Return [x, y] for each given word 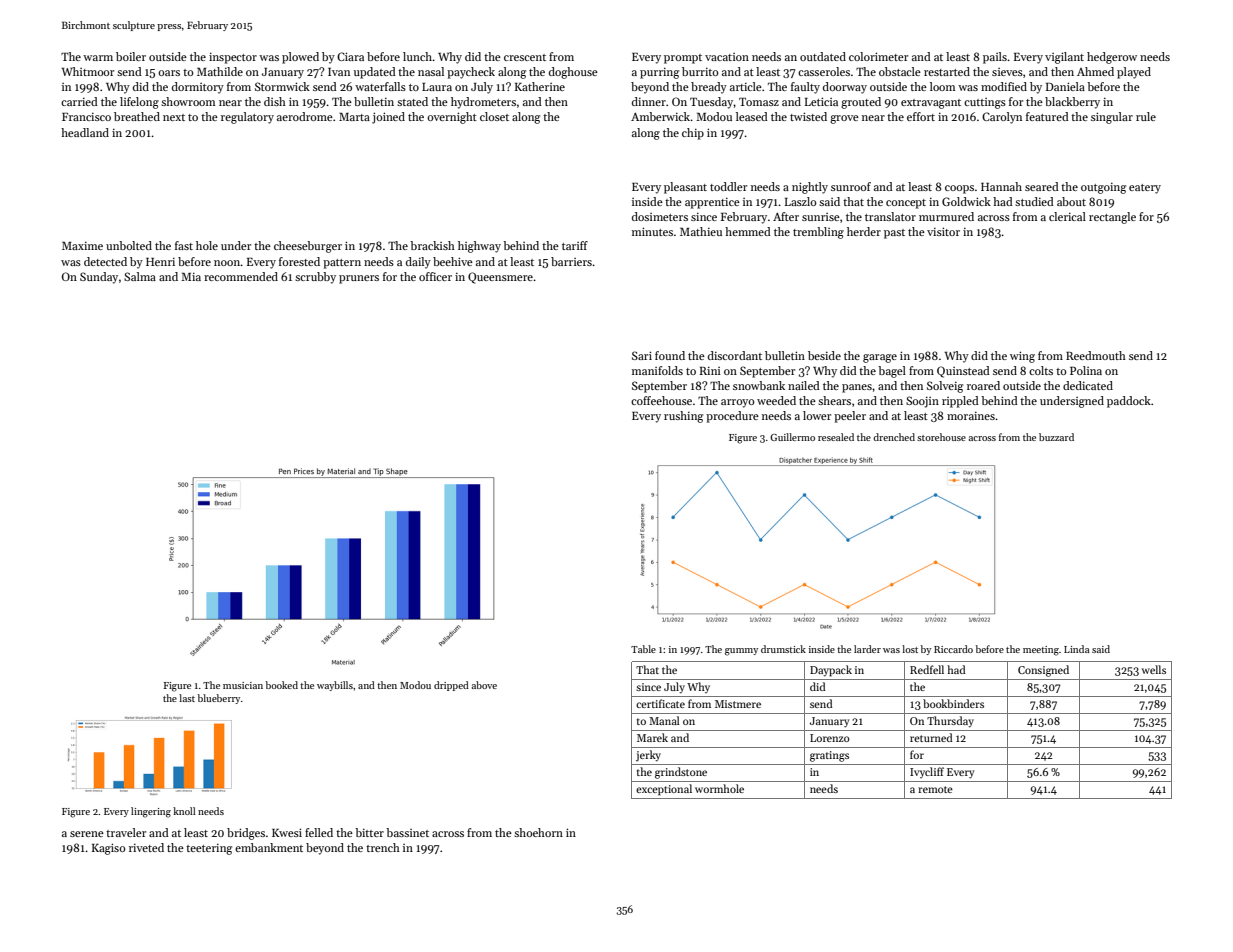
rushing [683, 417]
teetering [209, 849]
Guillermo [792, 437]
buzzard [1056, 437]
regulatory [247, 118]
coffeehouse [661, 400]
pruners [359, 279]
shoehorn [538, 832]
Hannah [1001, 186]
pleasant [685, 188]
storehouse [941, 437]
